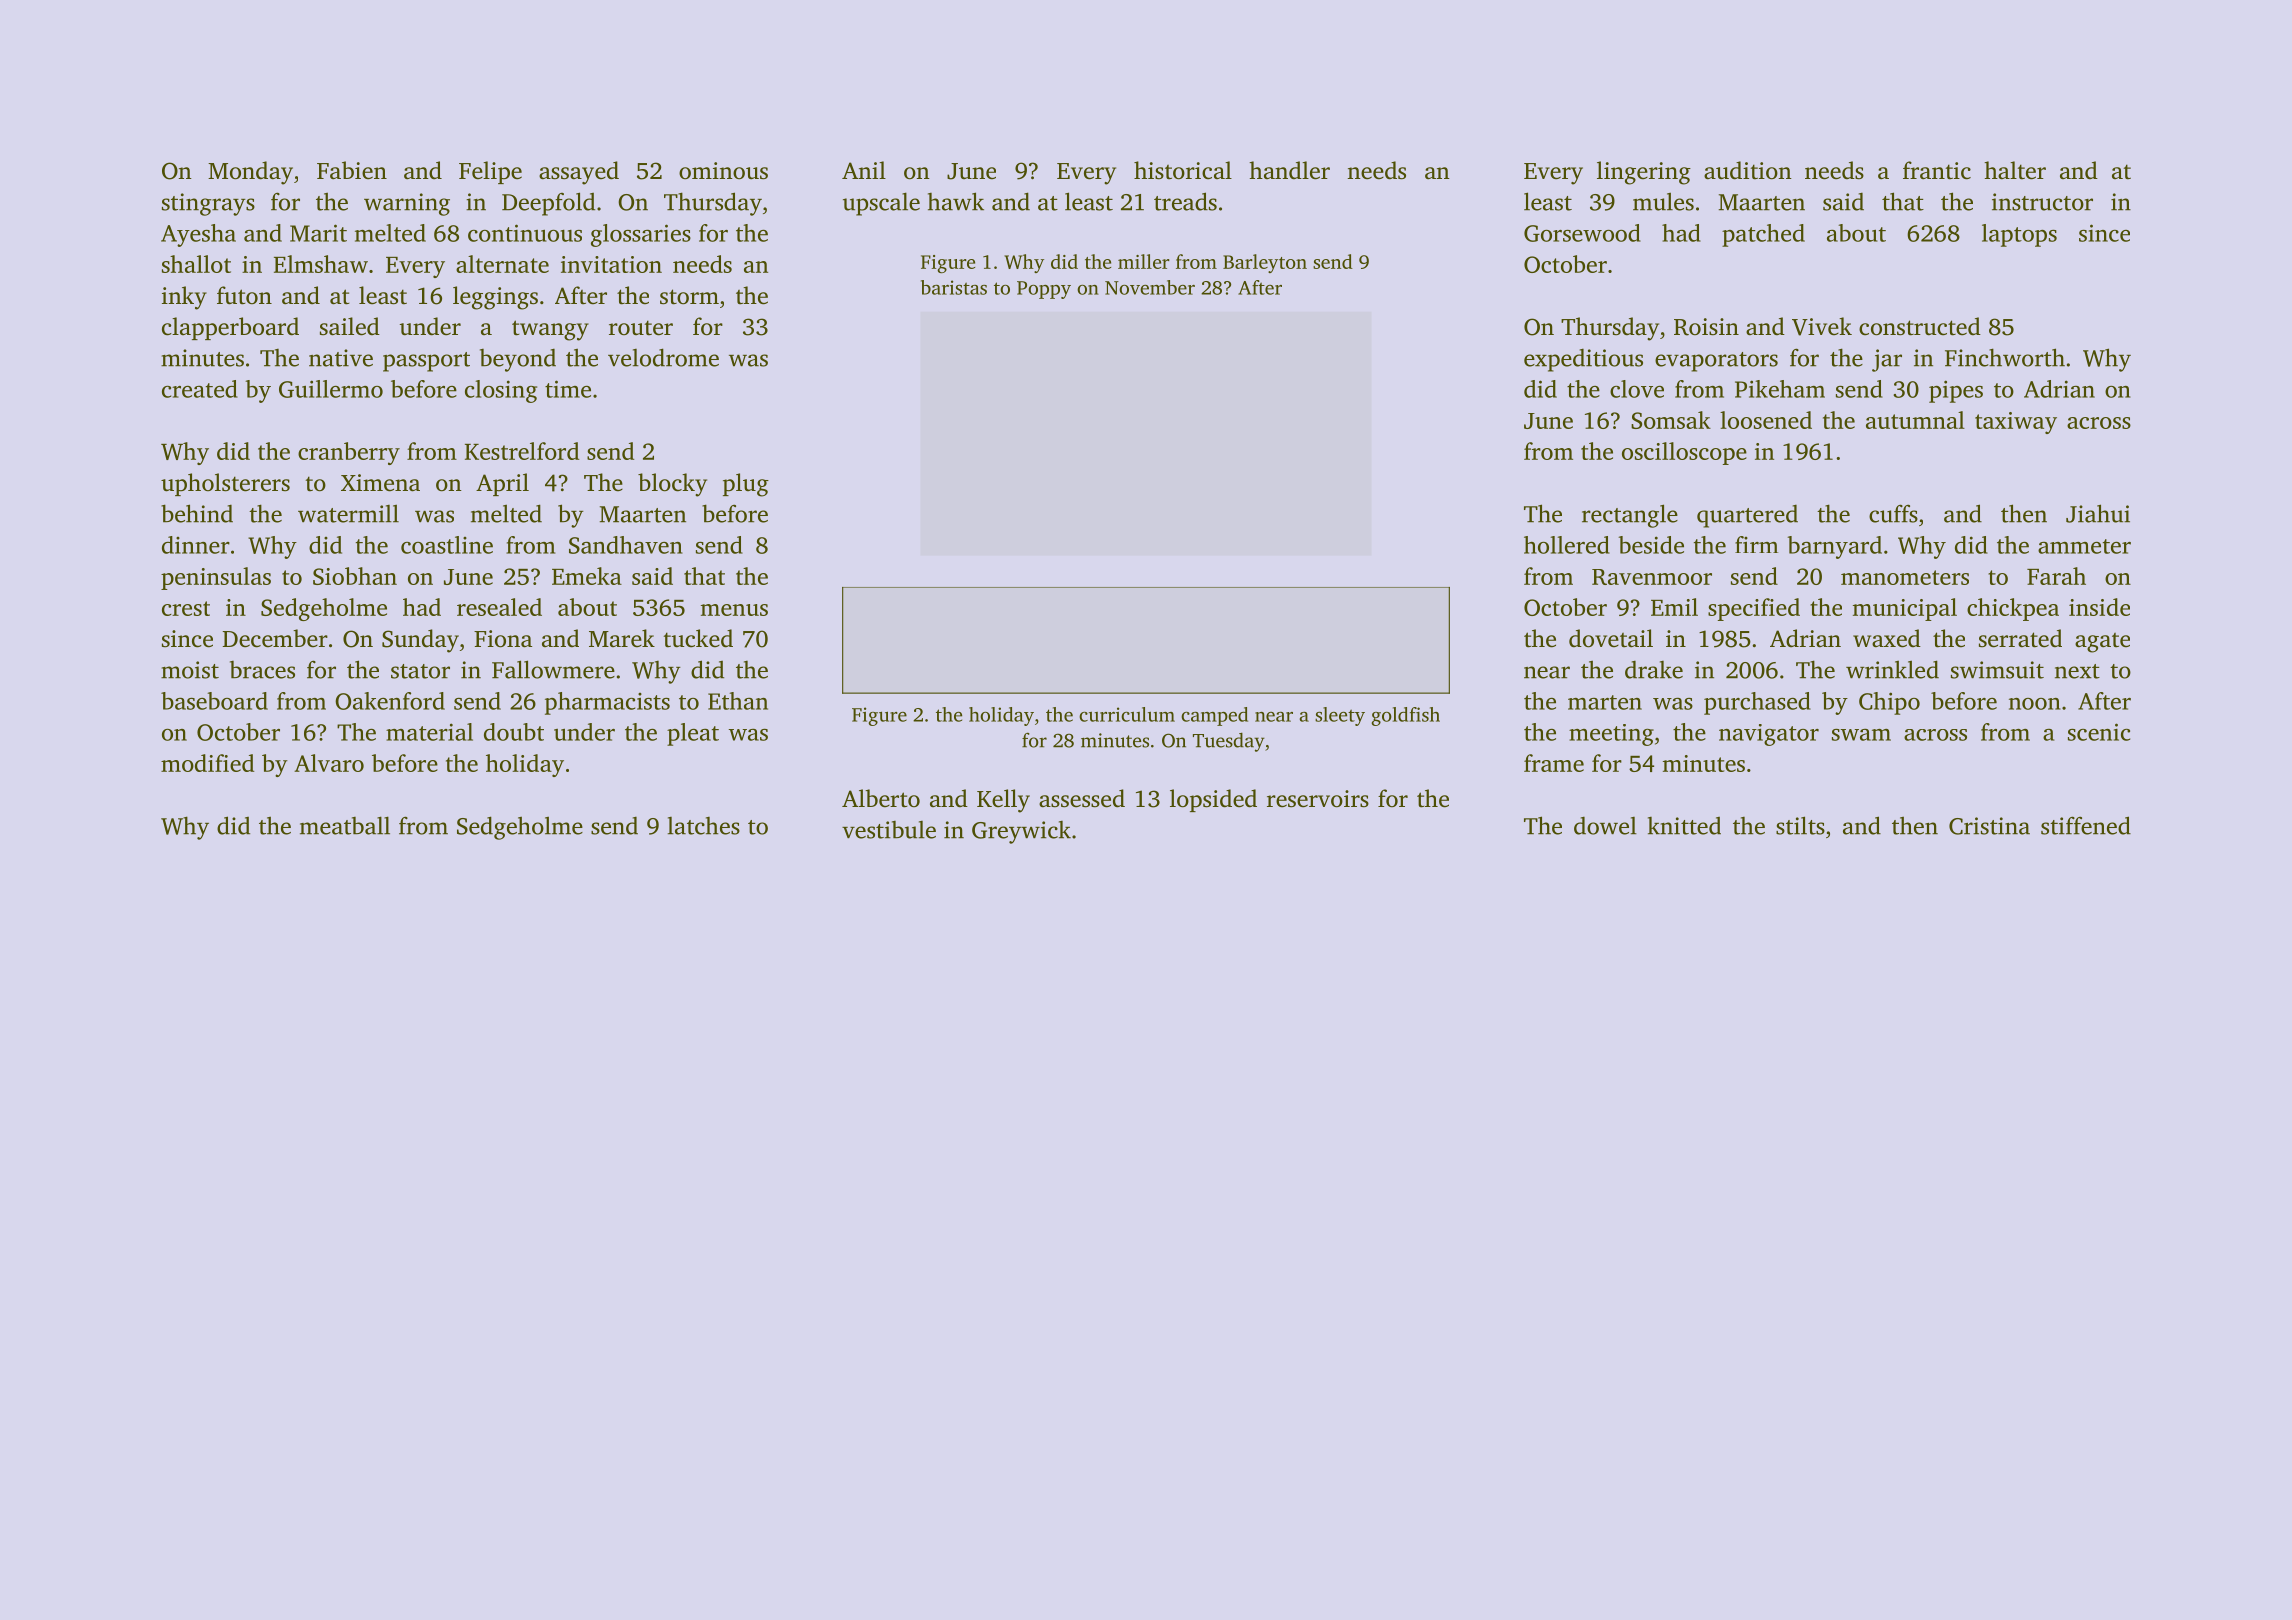 The image size is (2292, 1620). What do you see at coordinates (1663, 201) in the page?
I see `mules` at bounding box center [1663, 201].
